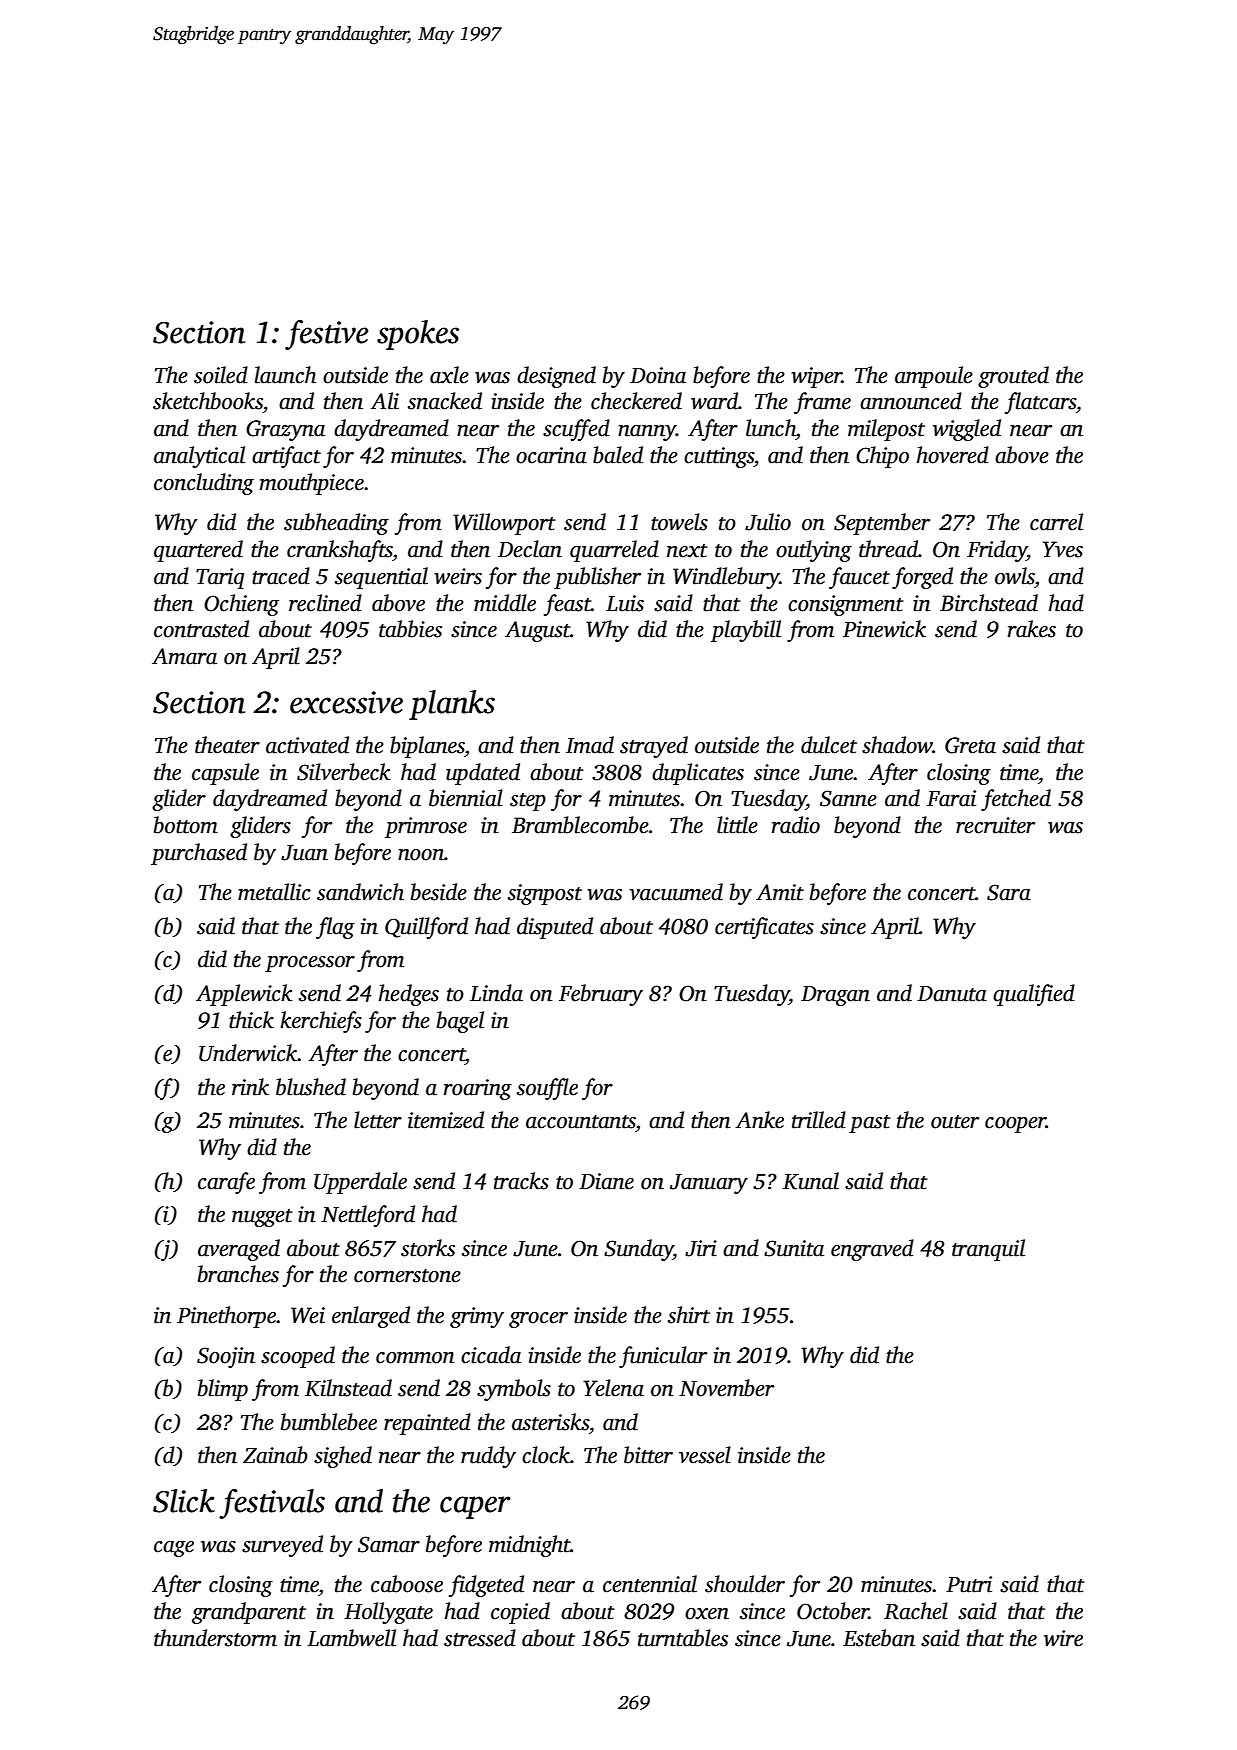  Describe the element at coordinates (884, 629) in the document. I see `Pinewick` at that location.
